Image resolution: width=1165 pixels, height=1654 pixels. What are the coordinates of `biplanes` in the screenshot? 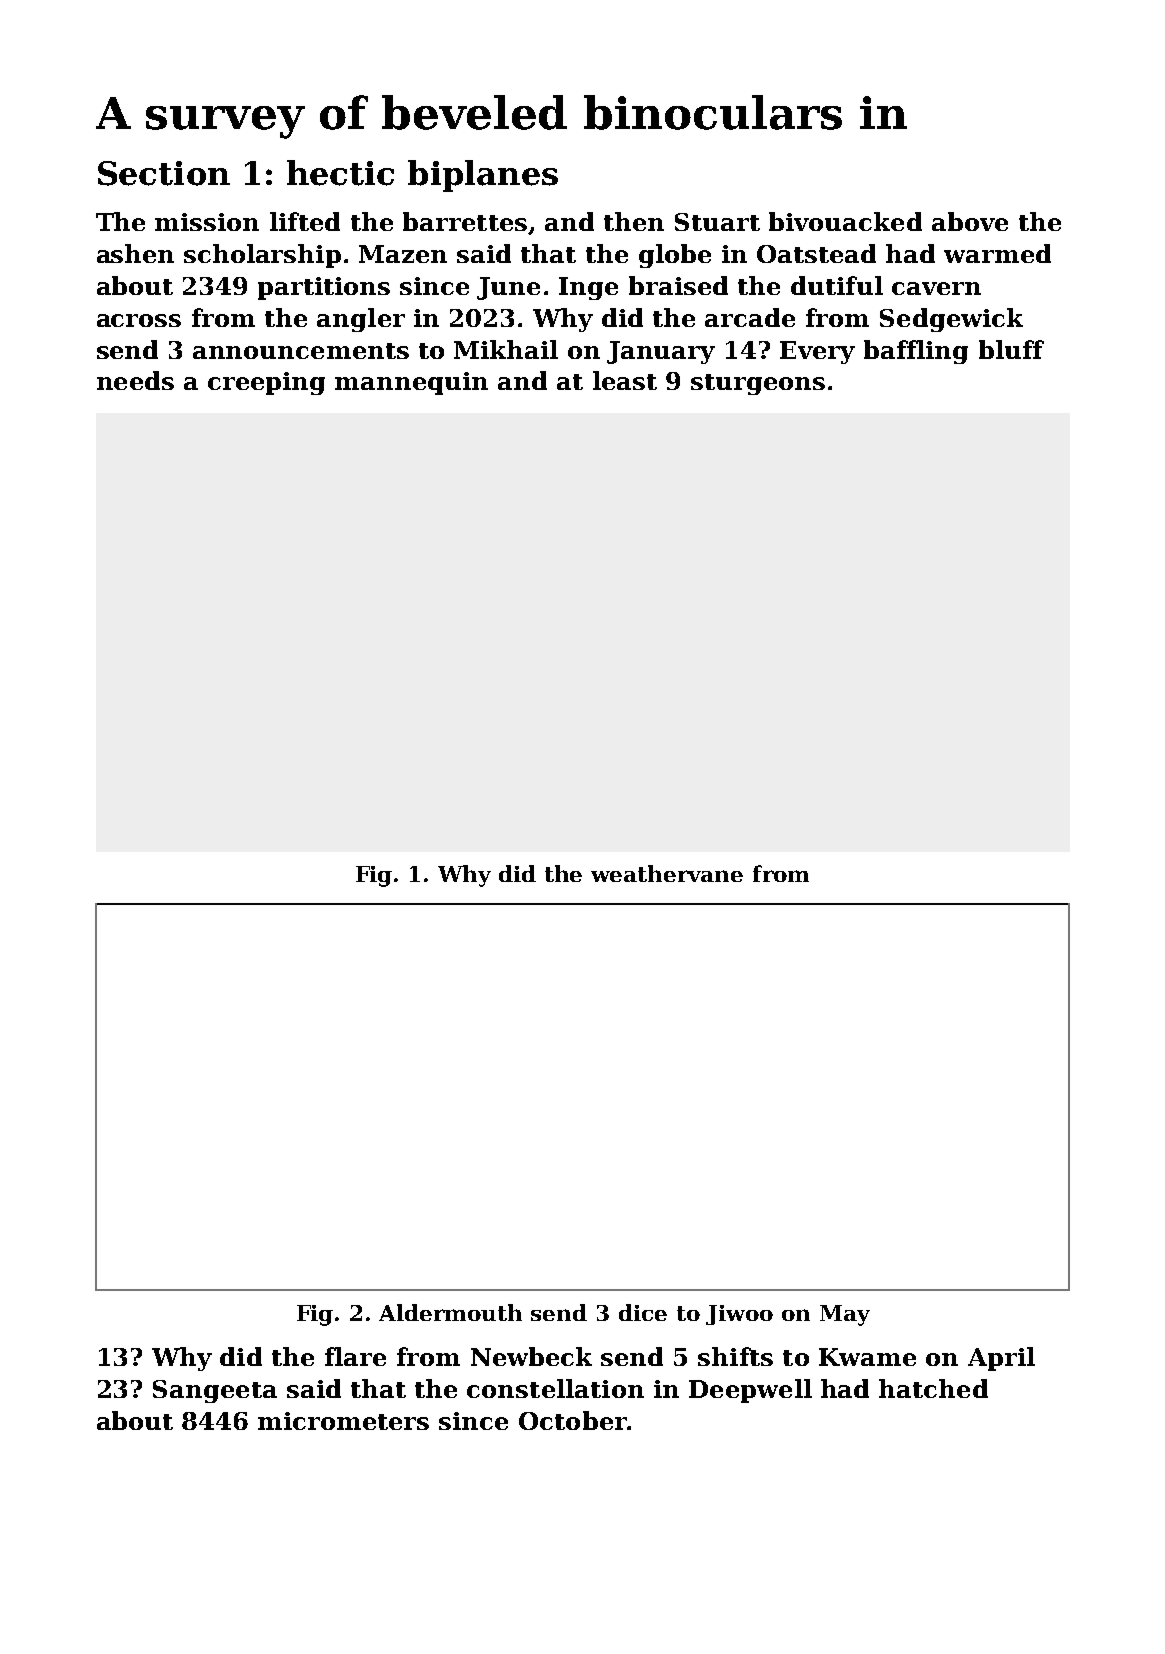 It's located at (483, 176).
